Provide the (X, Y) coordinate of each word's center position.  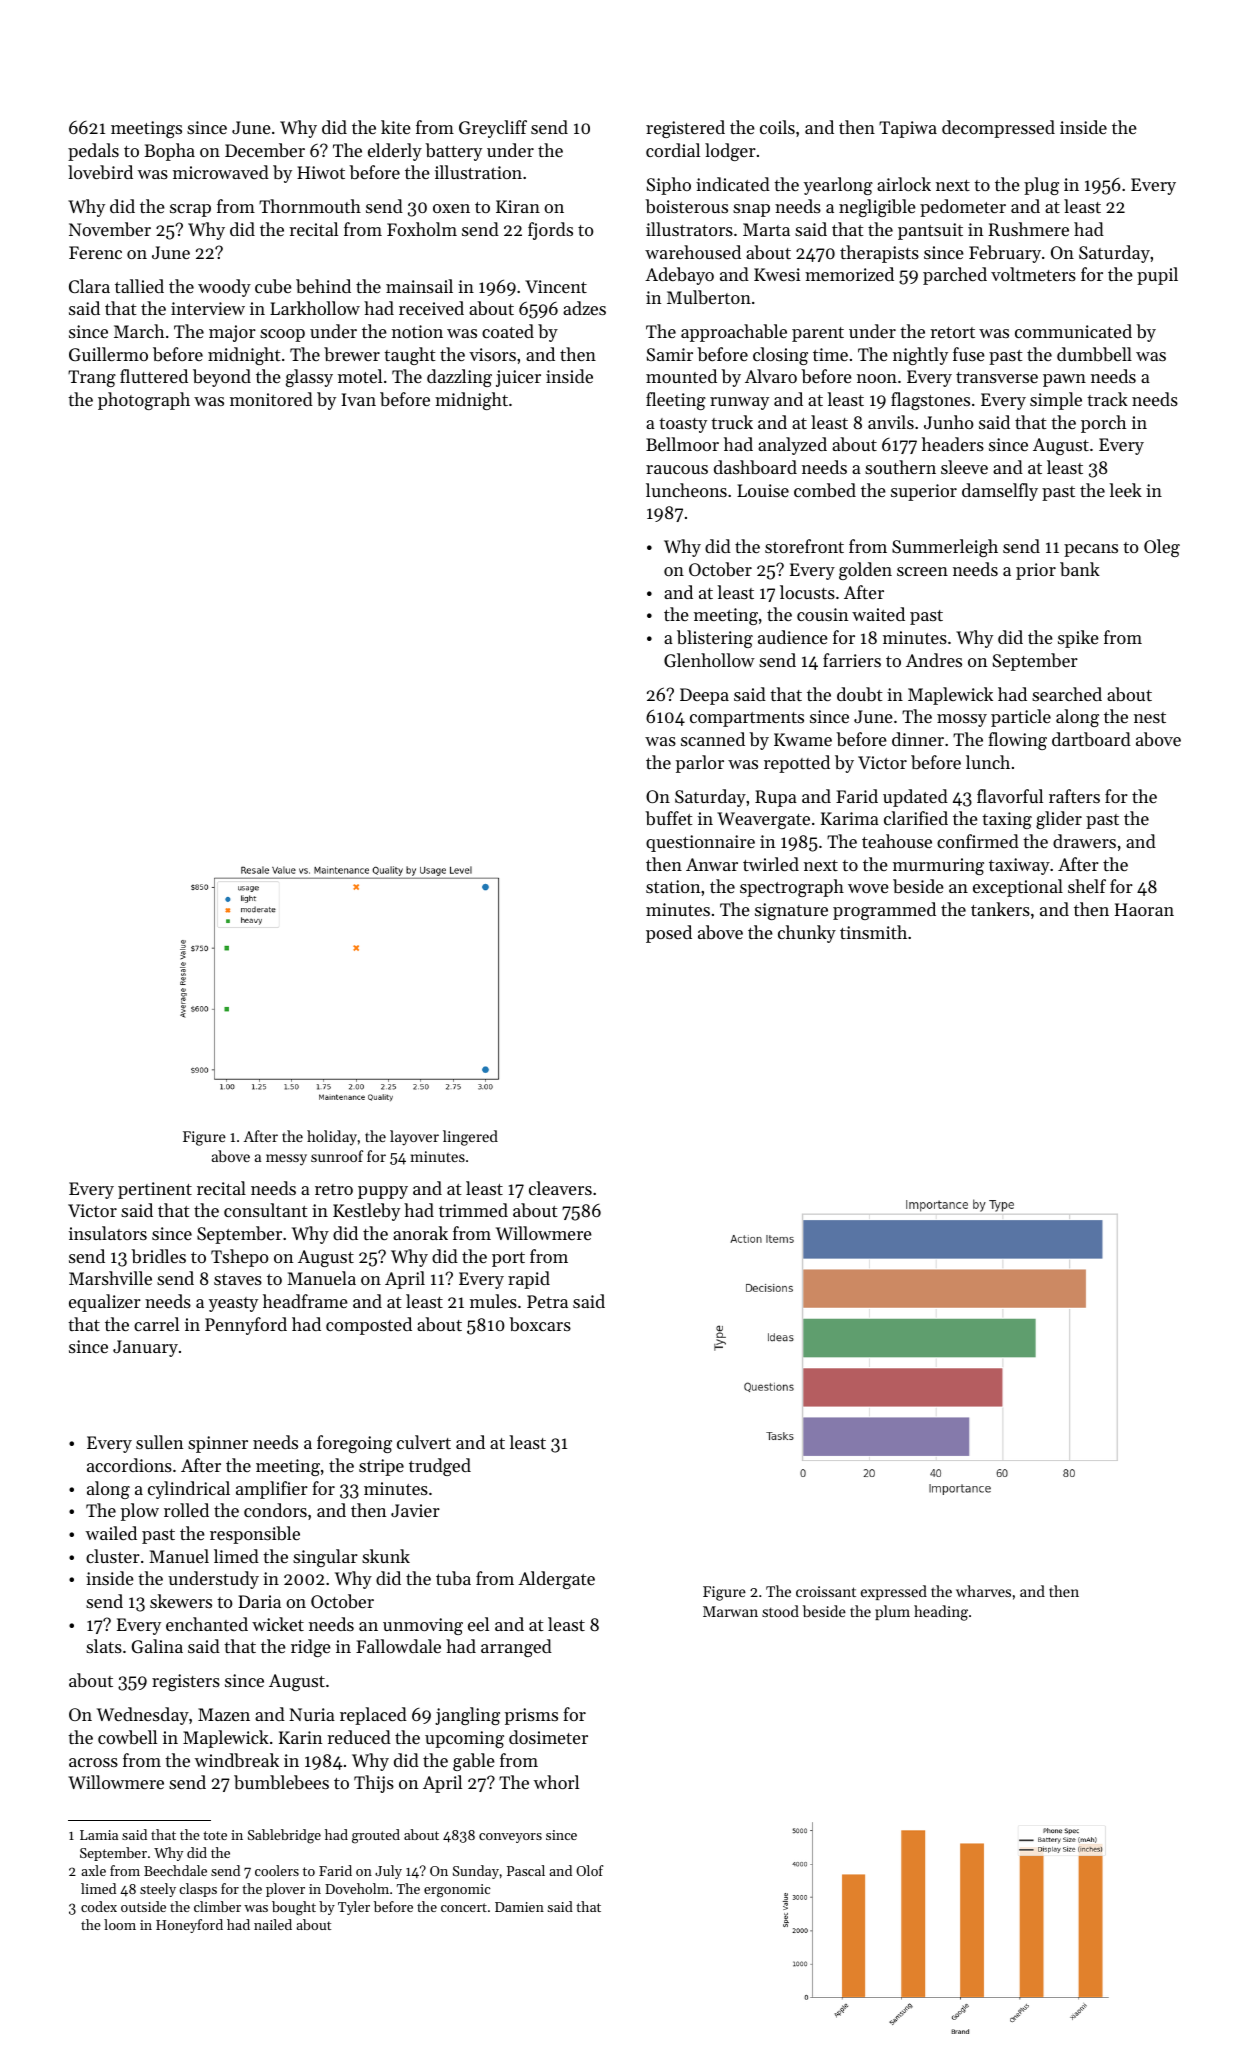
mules (493, 1301)
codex (99, 1906)
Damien (519, 1907)
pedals (93, 152)
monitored (271, 399)
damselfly (1000, 492)
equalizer (105, 1303)
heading (941, 1613)
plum (892, 1612)
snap (751, 210)
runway (739, 403)
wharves (983, 1591)
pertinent (155, 1190)
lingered (470, 1138)
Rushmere (1028, 229)
